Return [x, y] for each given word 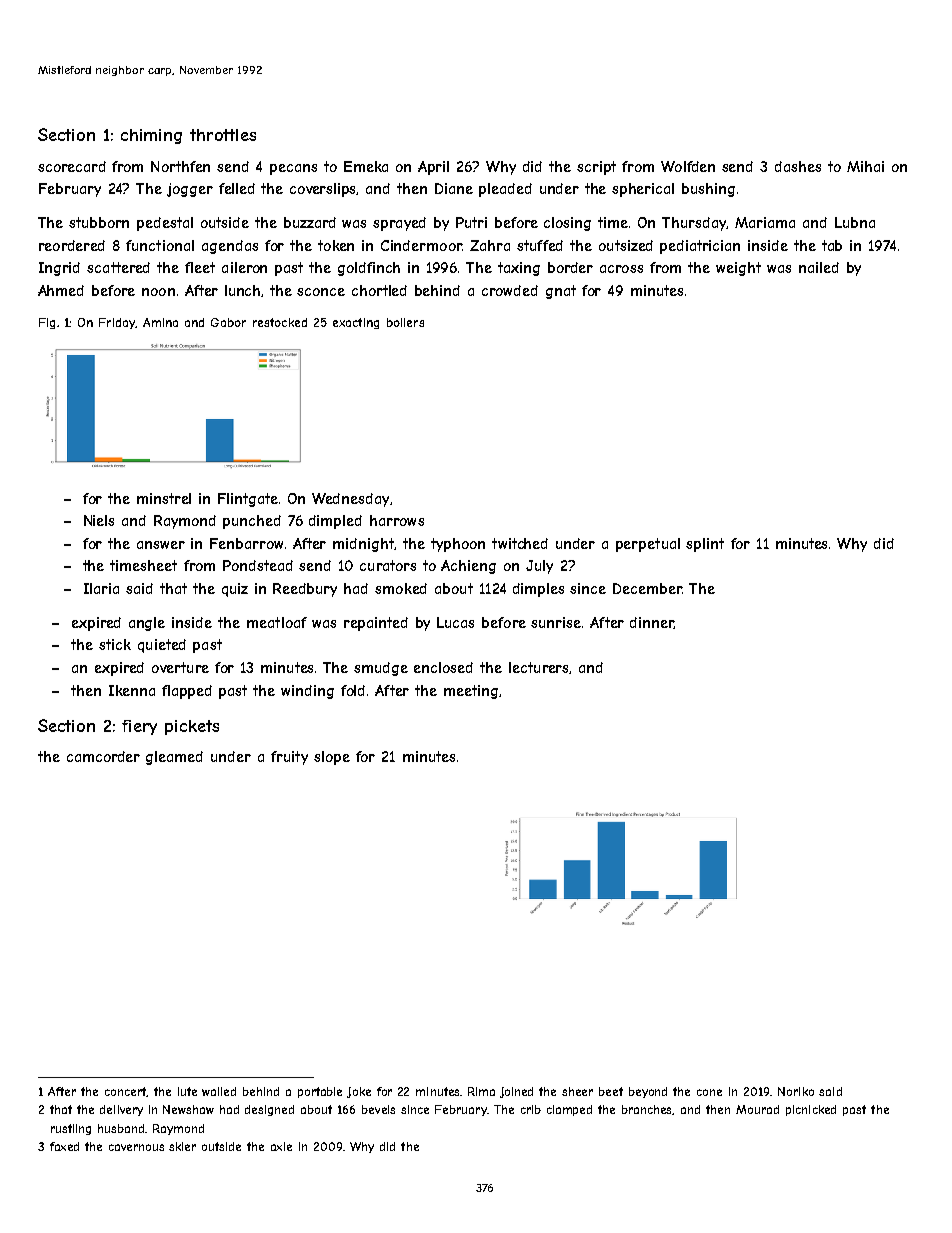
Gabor [228, 322]
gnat [561, 292]
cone [709, 1092]
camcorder [103, 756]
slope [332, 758]
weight [738, 269]
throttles [223, 135]
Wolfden [688, 166]
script [596, 168]
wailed [219, 1091]
